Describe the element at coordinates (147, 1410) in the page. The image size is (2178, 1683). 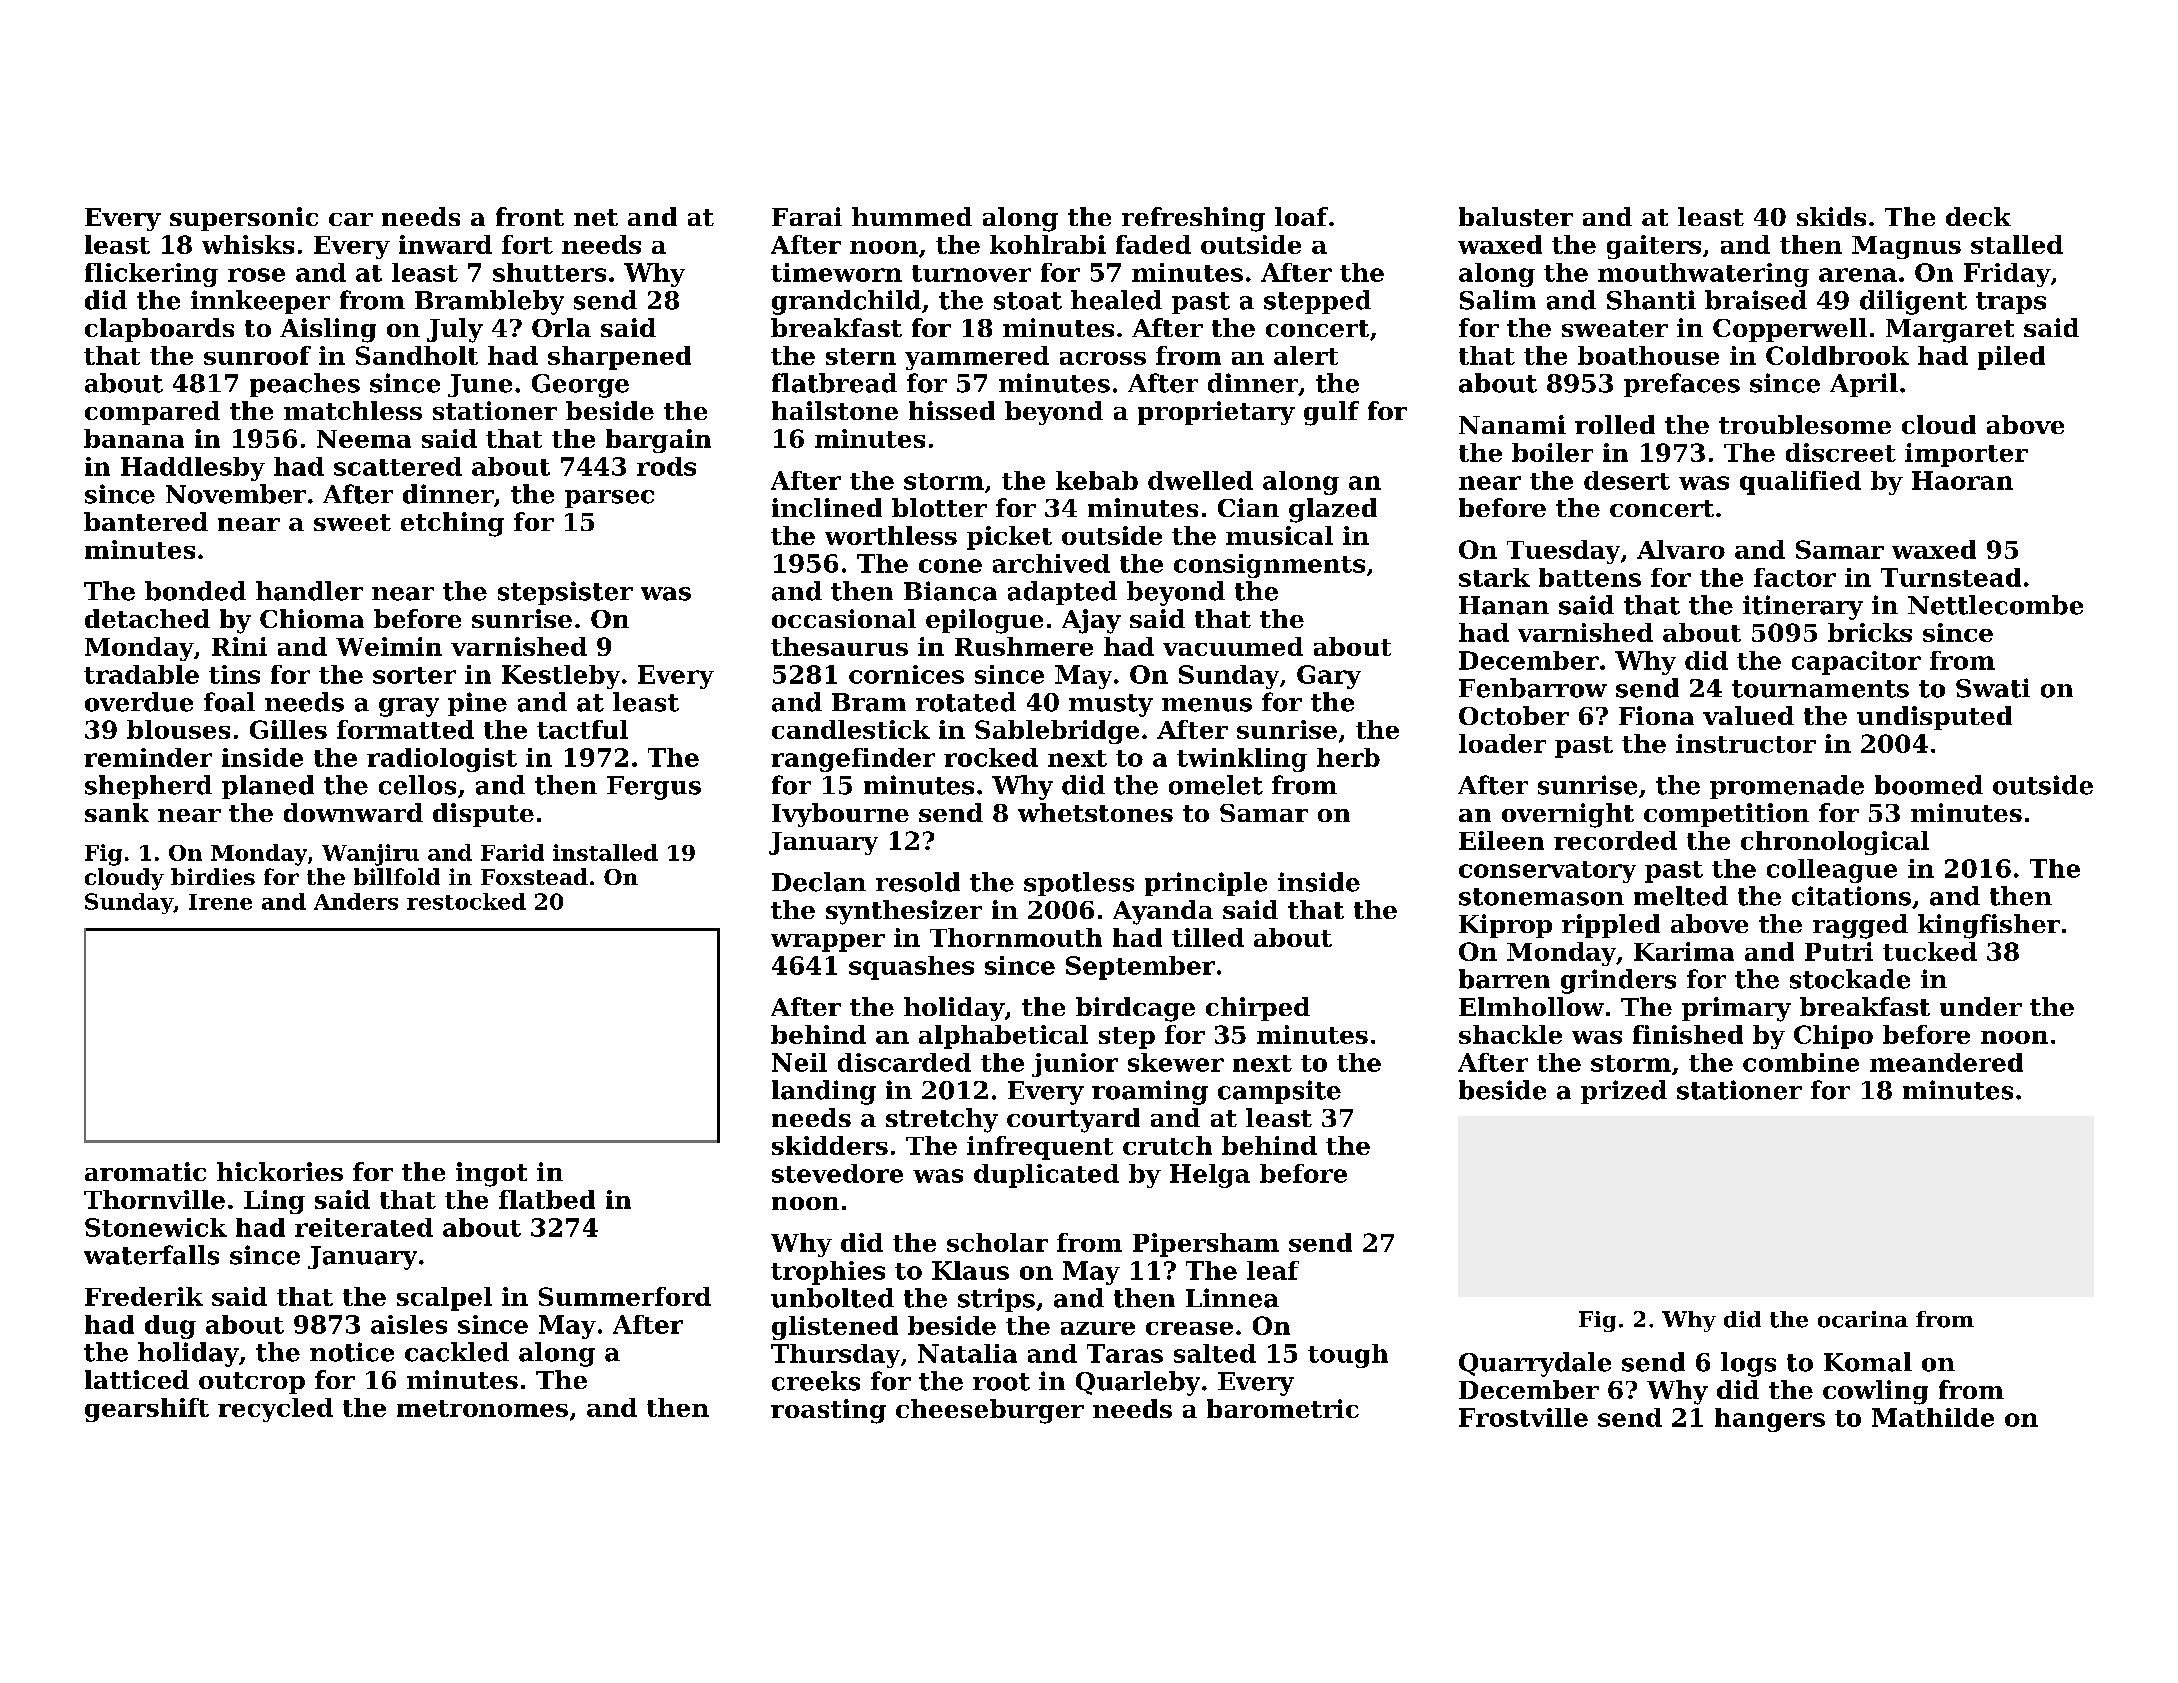
I see `gearshift` at that location.
